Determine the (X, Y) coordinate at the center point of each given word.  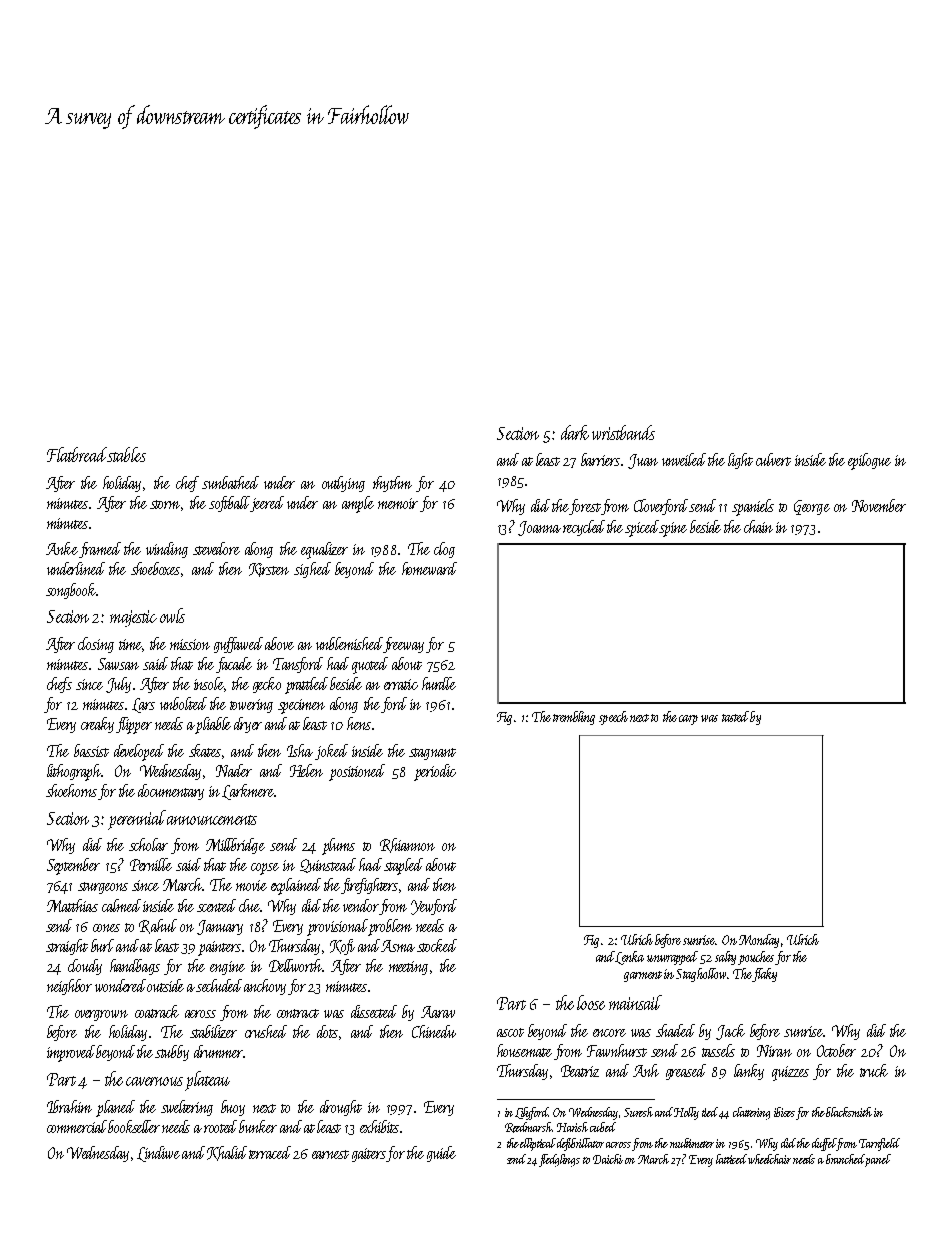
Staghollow (701, 975)
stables (126, 454)
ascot (510, 1032)
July (118, 685)
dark (575, 432)
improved (72, 1053)
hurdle (439, 683)
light (740, 461)
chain (758, 526)
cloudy (85, 967)
